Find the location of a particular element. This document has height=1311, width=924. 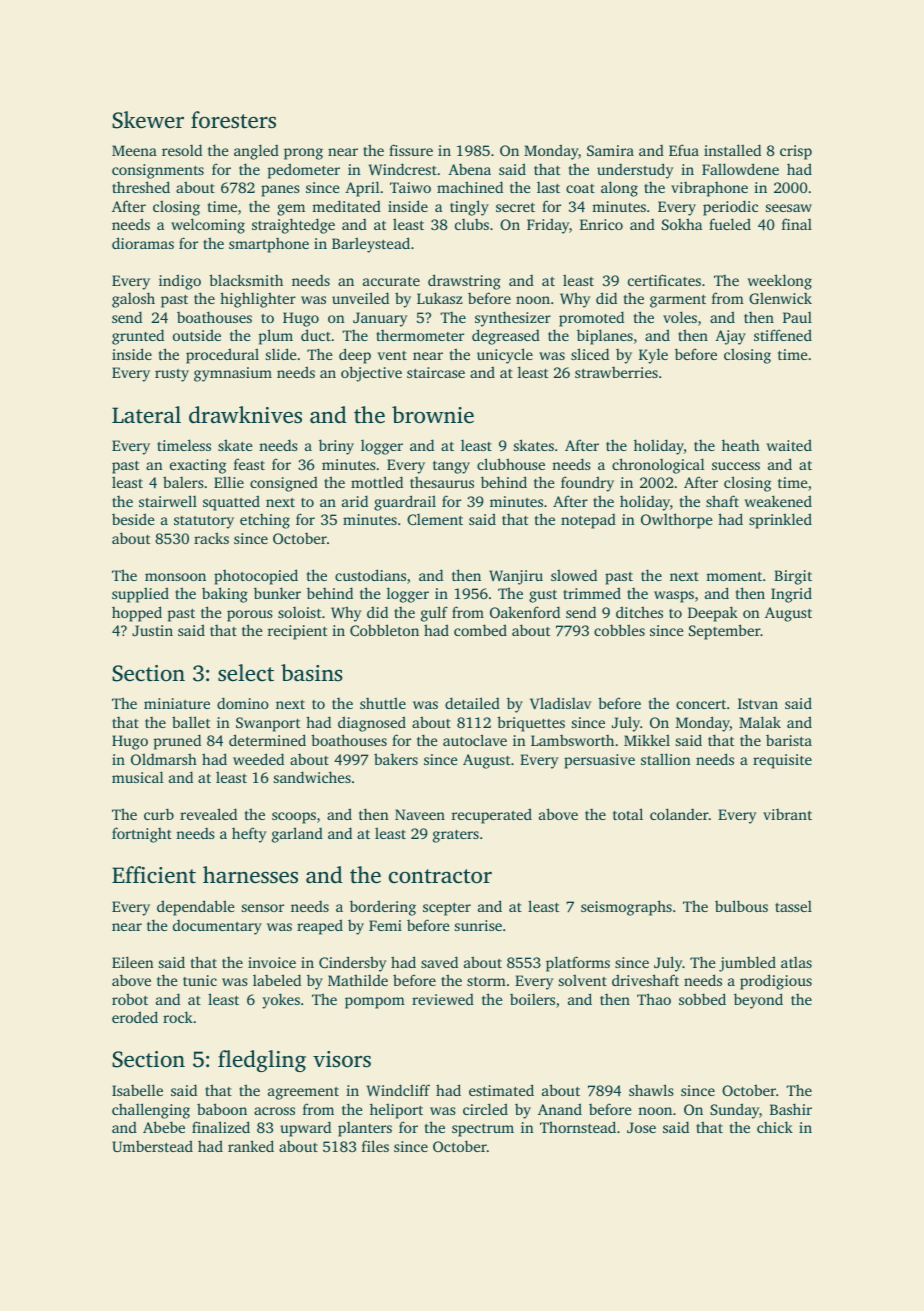

requisite is located at coordinates (782, 761).
